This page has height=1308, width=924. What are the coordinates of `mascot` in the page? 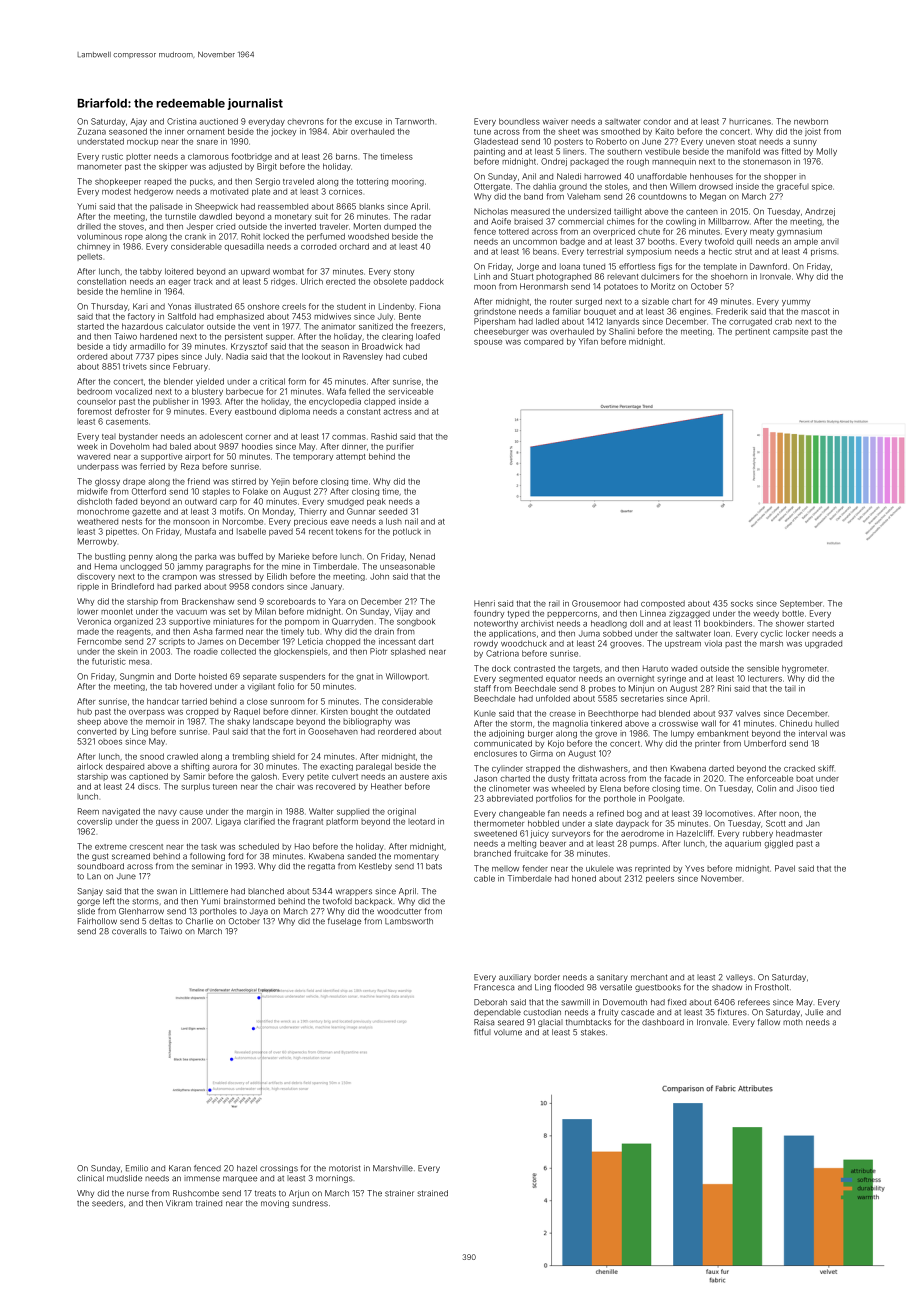 It's located at (815, 312).
